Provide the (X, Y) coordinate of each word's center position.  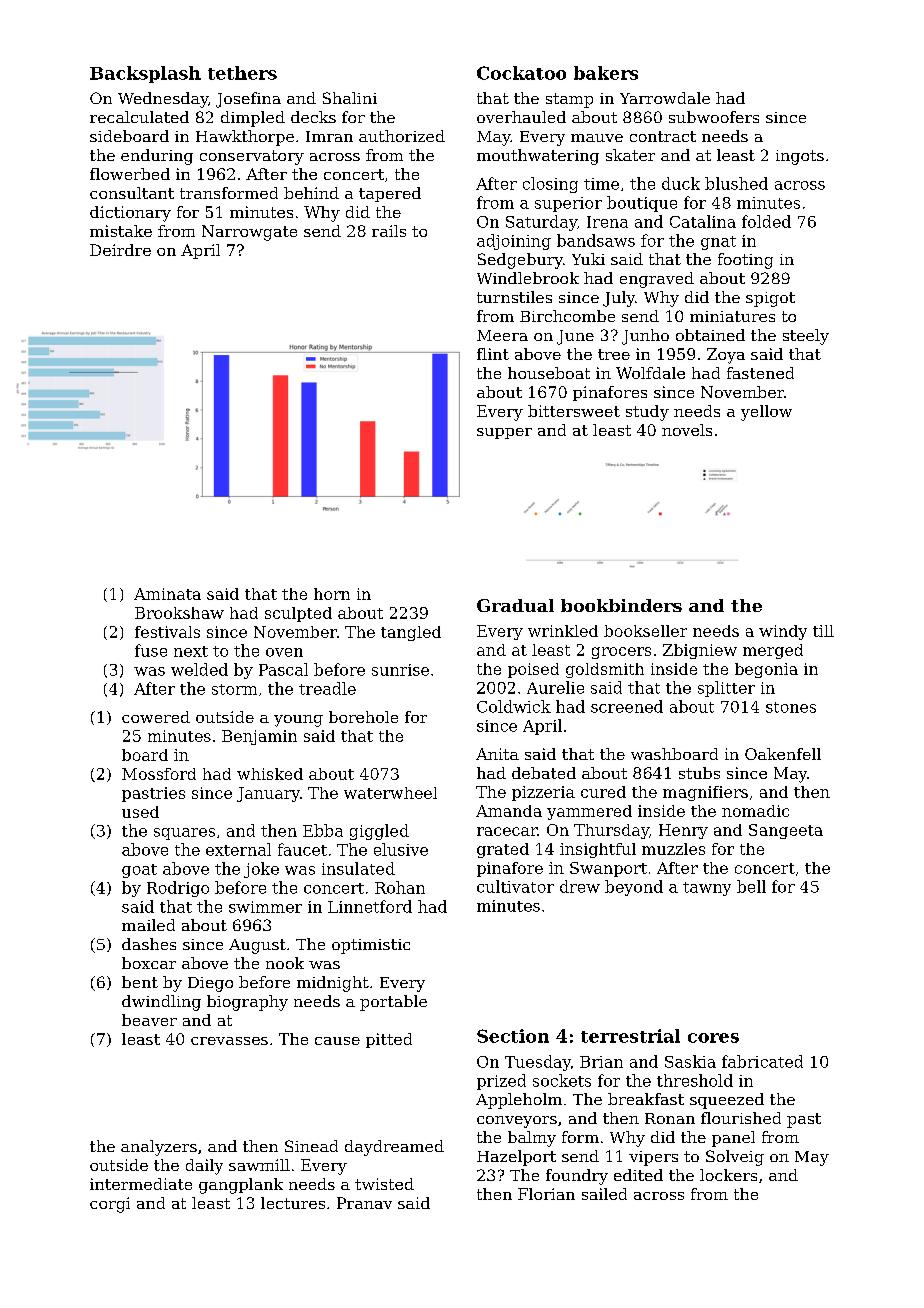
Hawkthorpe (245, 138)
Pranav (364, 1203)
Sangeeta (786, 831)
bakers (606, 73)
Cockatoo (521, 73)
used (140, 812)
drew (580, 886)
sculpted (298, 614)
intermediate (141, 1184)
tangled (411, 633)
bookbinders (621, 605)
